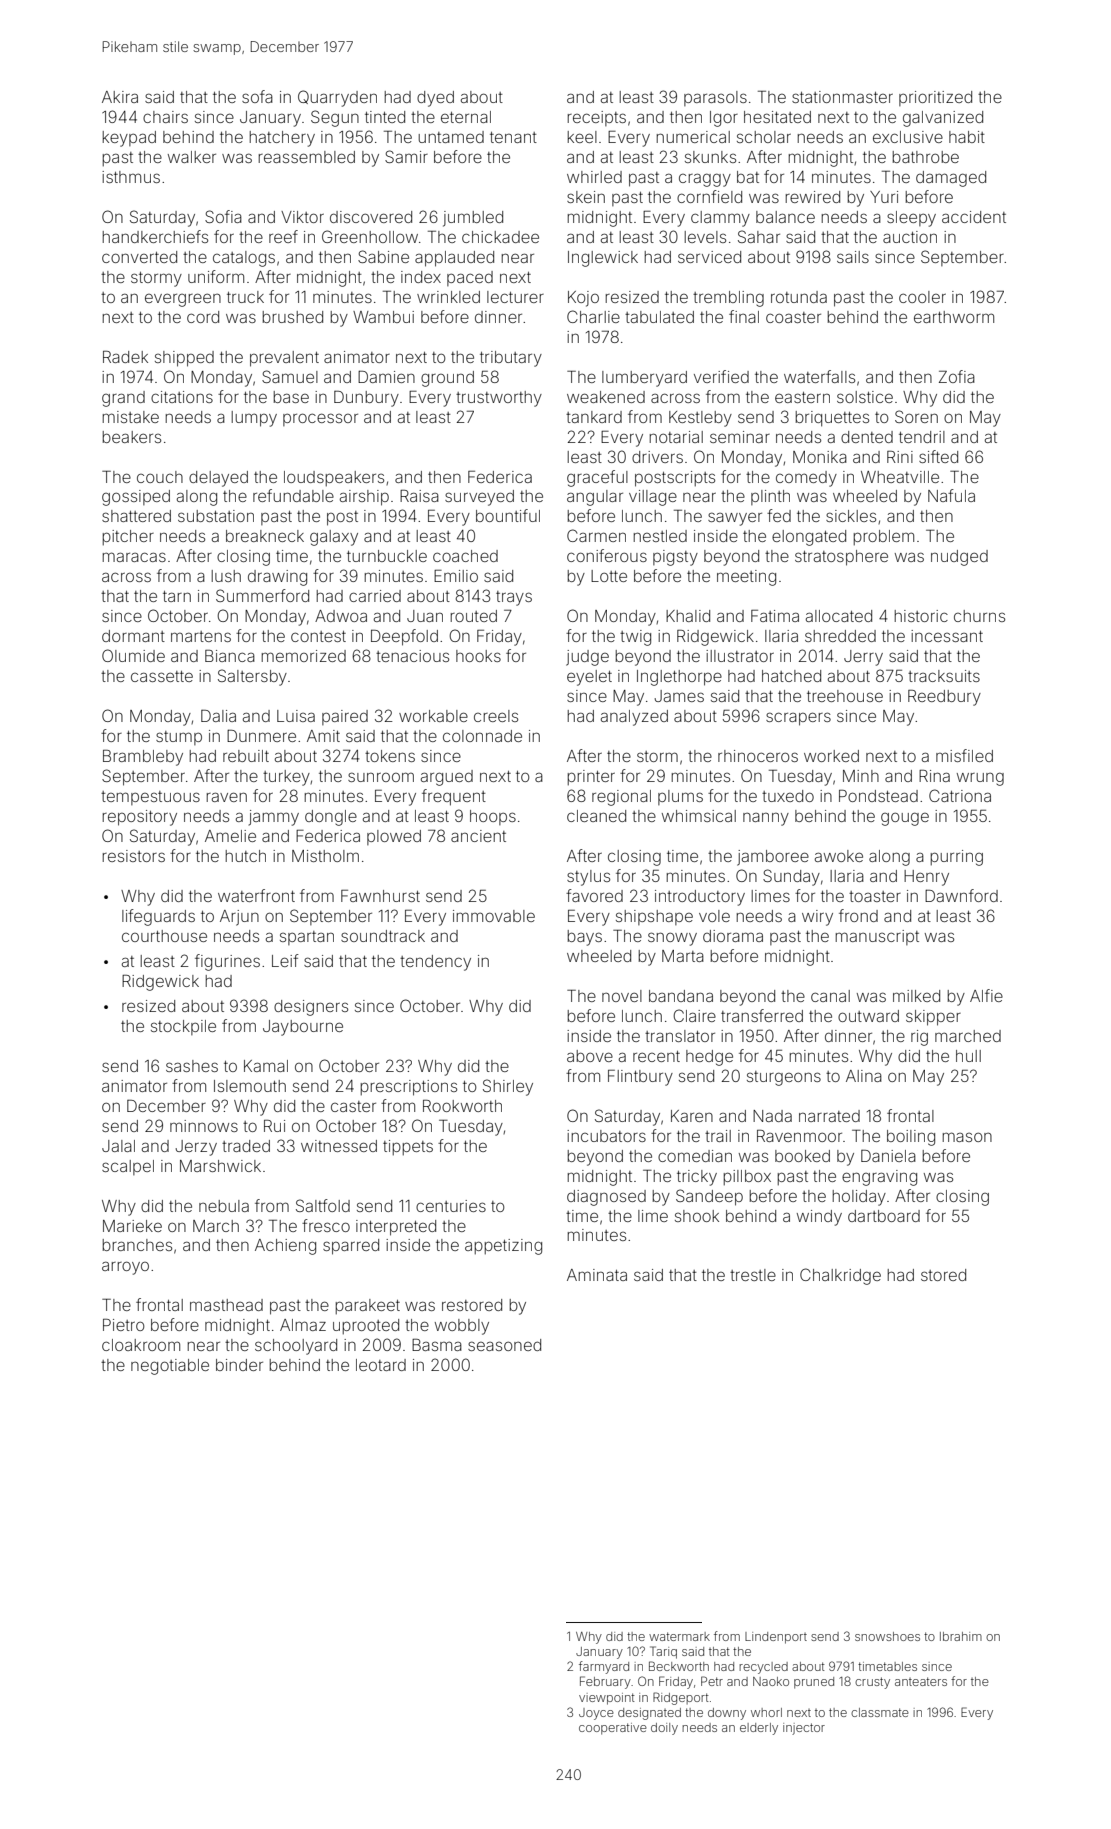 Image resolution: width=1111 pixels, height=1829 pixels. I want to click on negotiable, so click(170, 1367).
